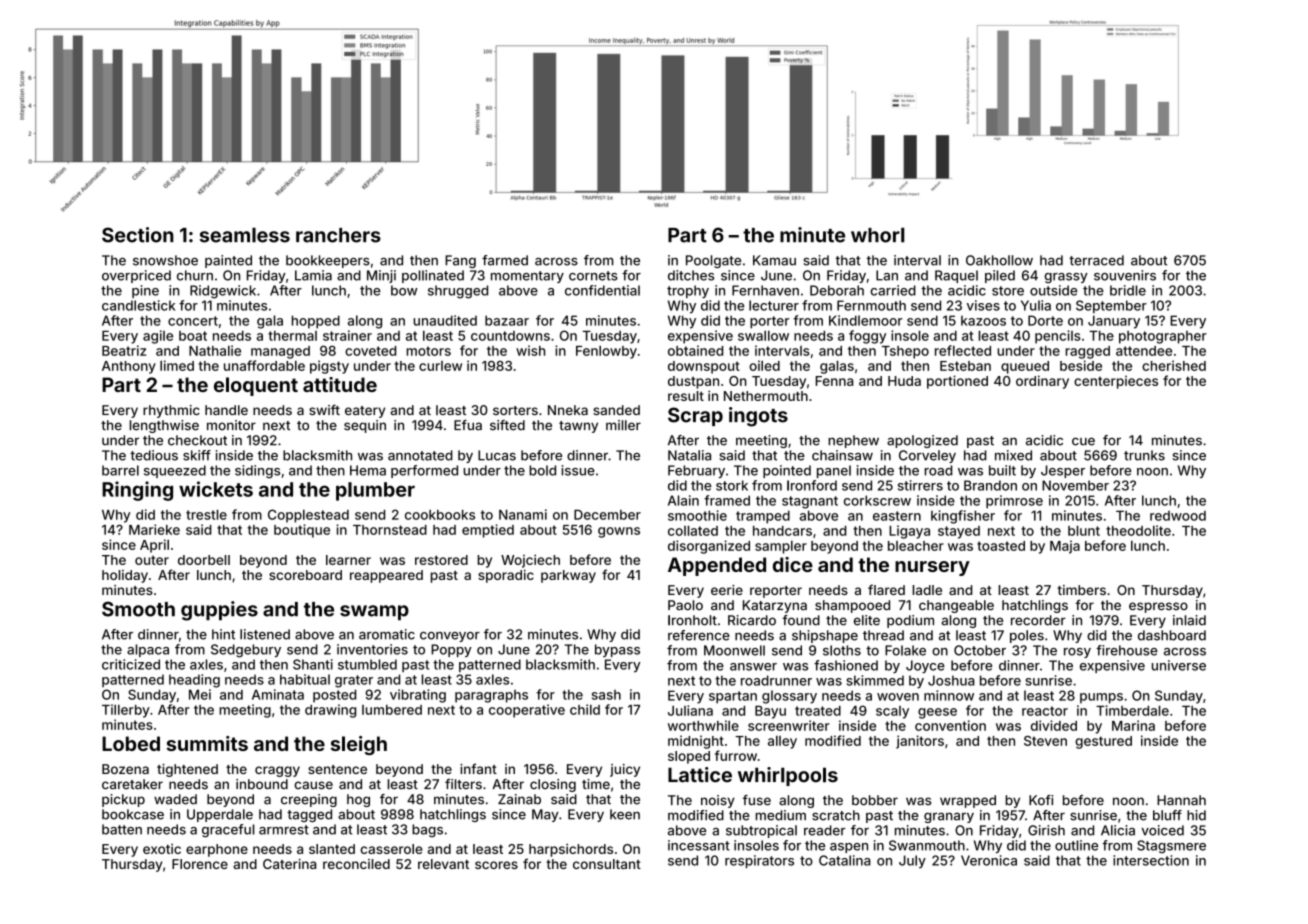  What do you see at coordinates (602, 290) in the page?
I see `confidential` at bounding box center [602, 290].
